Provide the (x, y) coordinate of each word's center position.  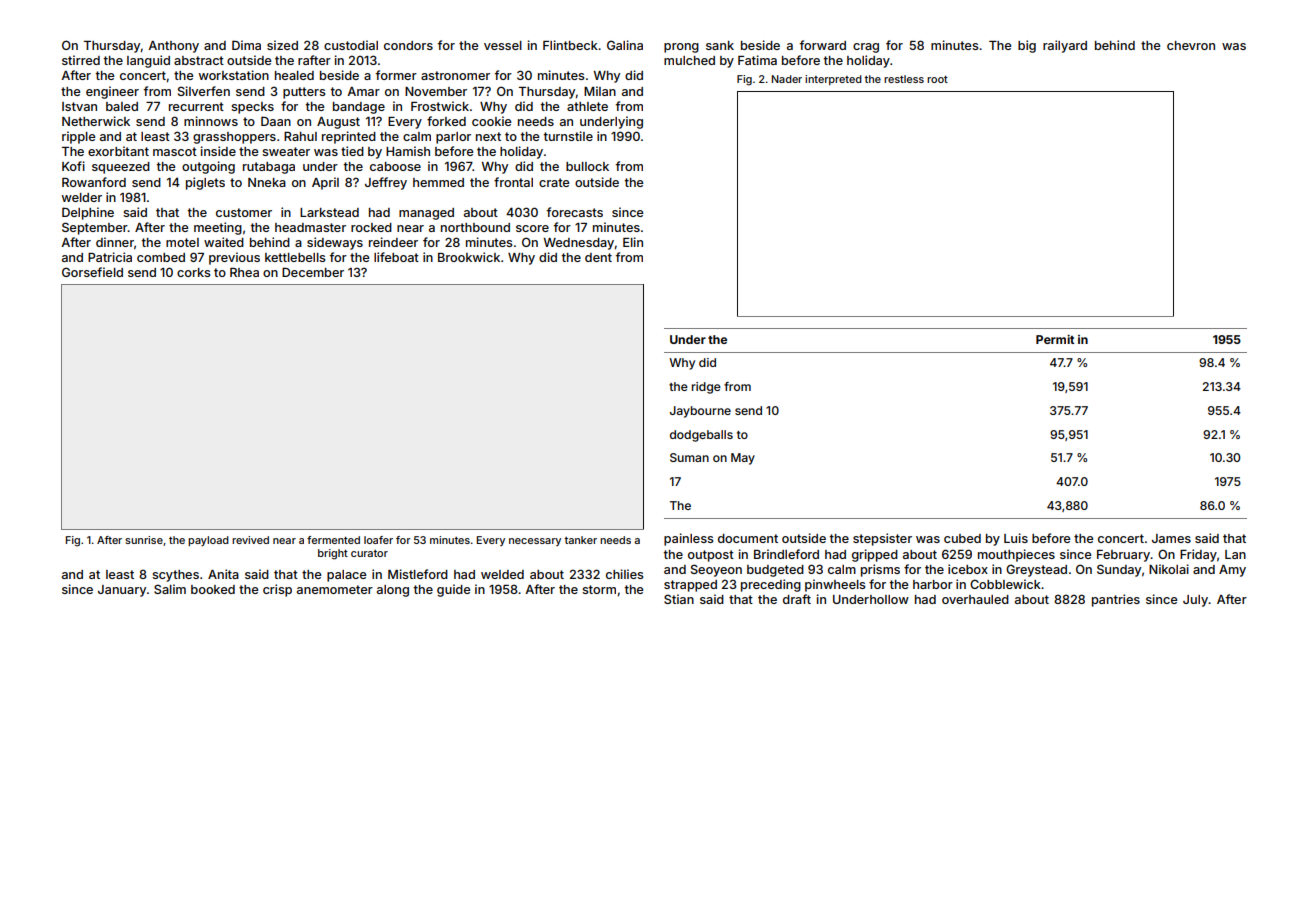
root (937, 79)
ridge (706, 388)
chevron (1191, 45)
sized (282, 45)
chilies (624, 574)
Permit (1055, 339)
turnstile (568, 136)
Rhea (244, 272)
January (122, 591)
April (325, 183)
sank (720, 45)
